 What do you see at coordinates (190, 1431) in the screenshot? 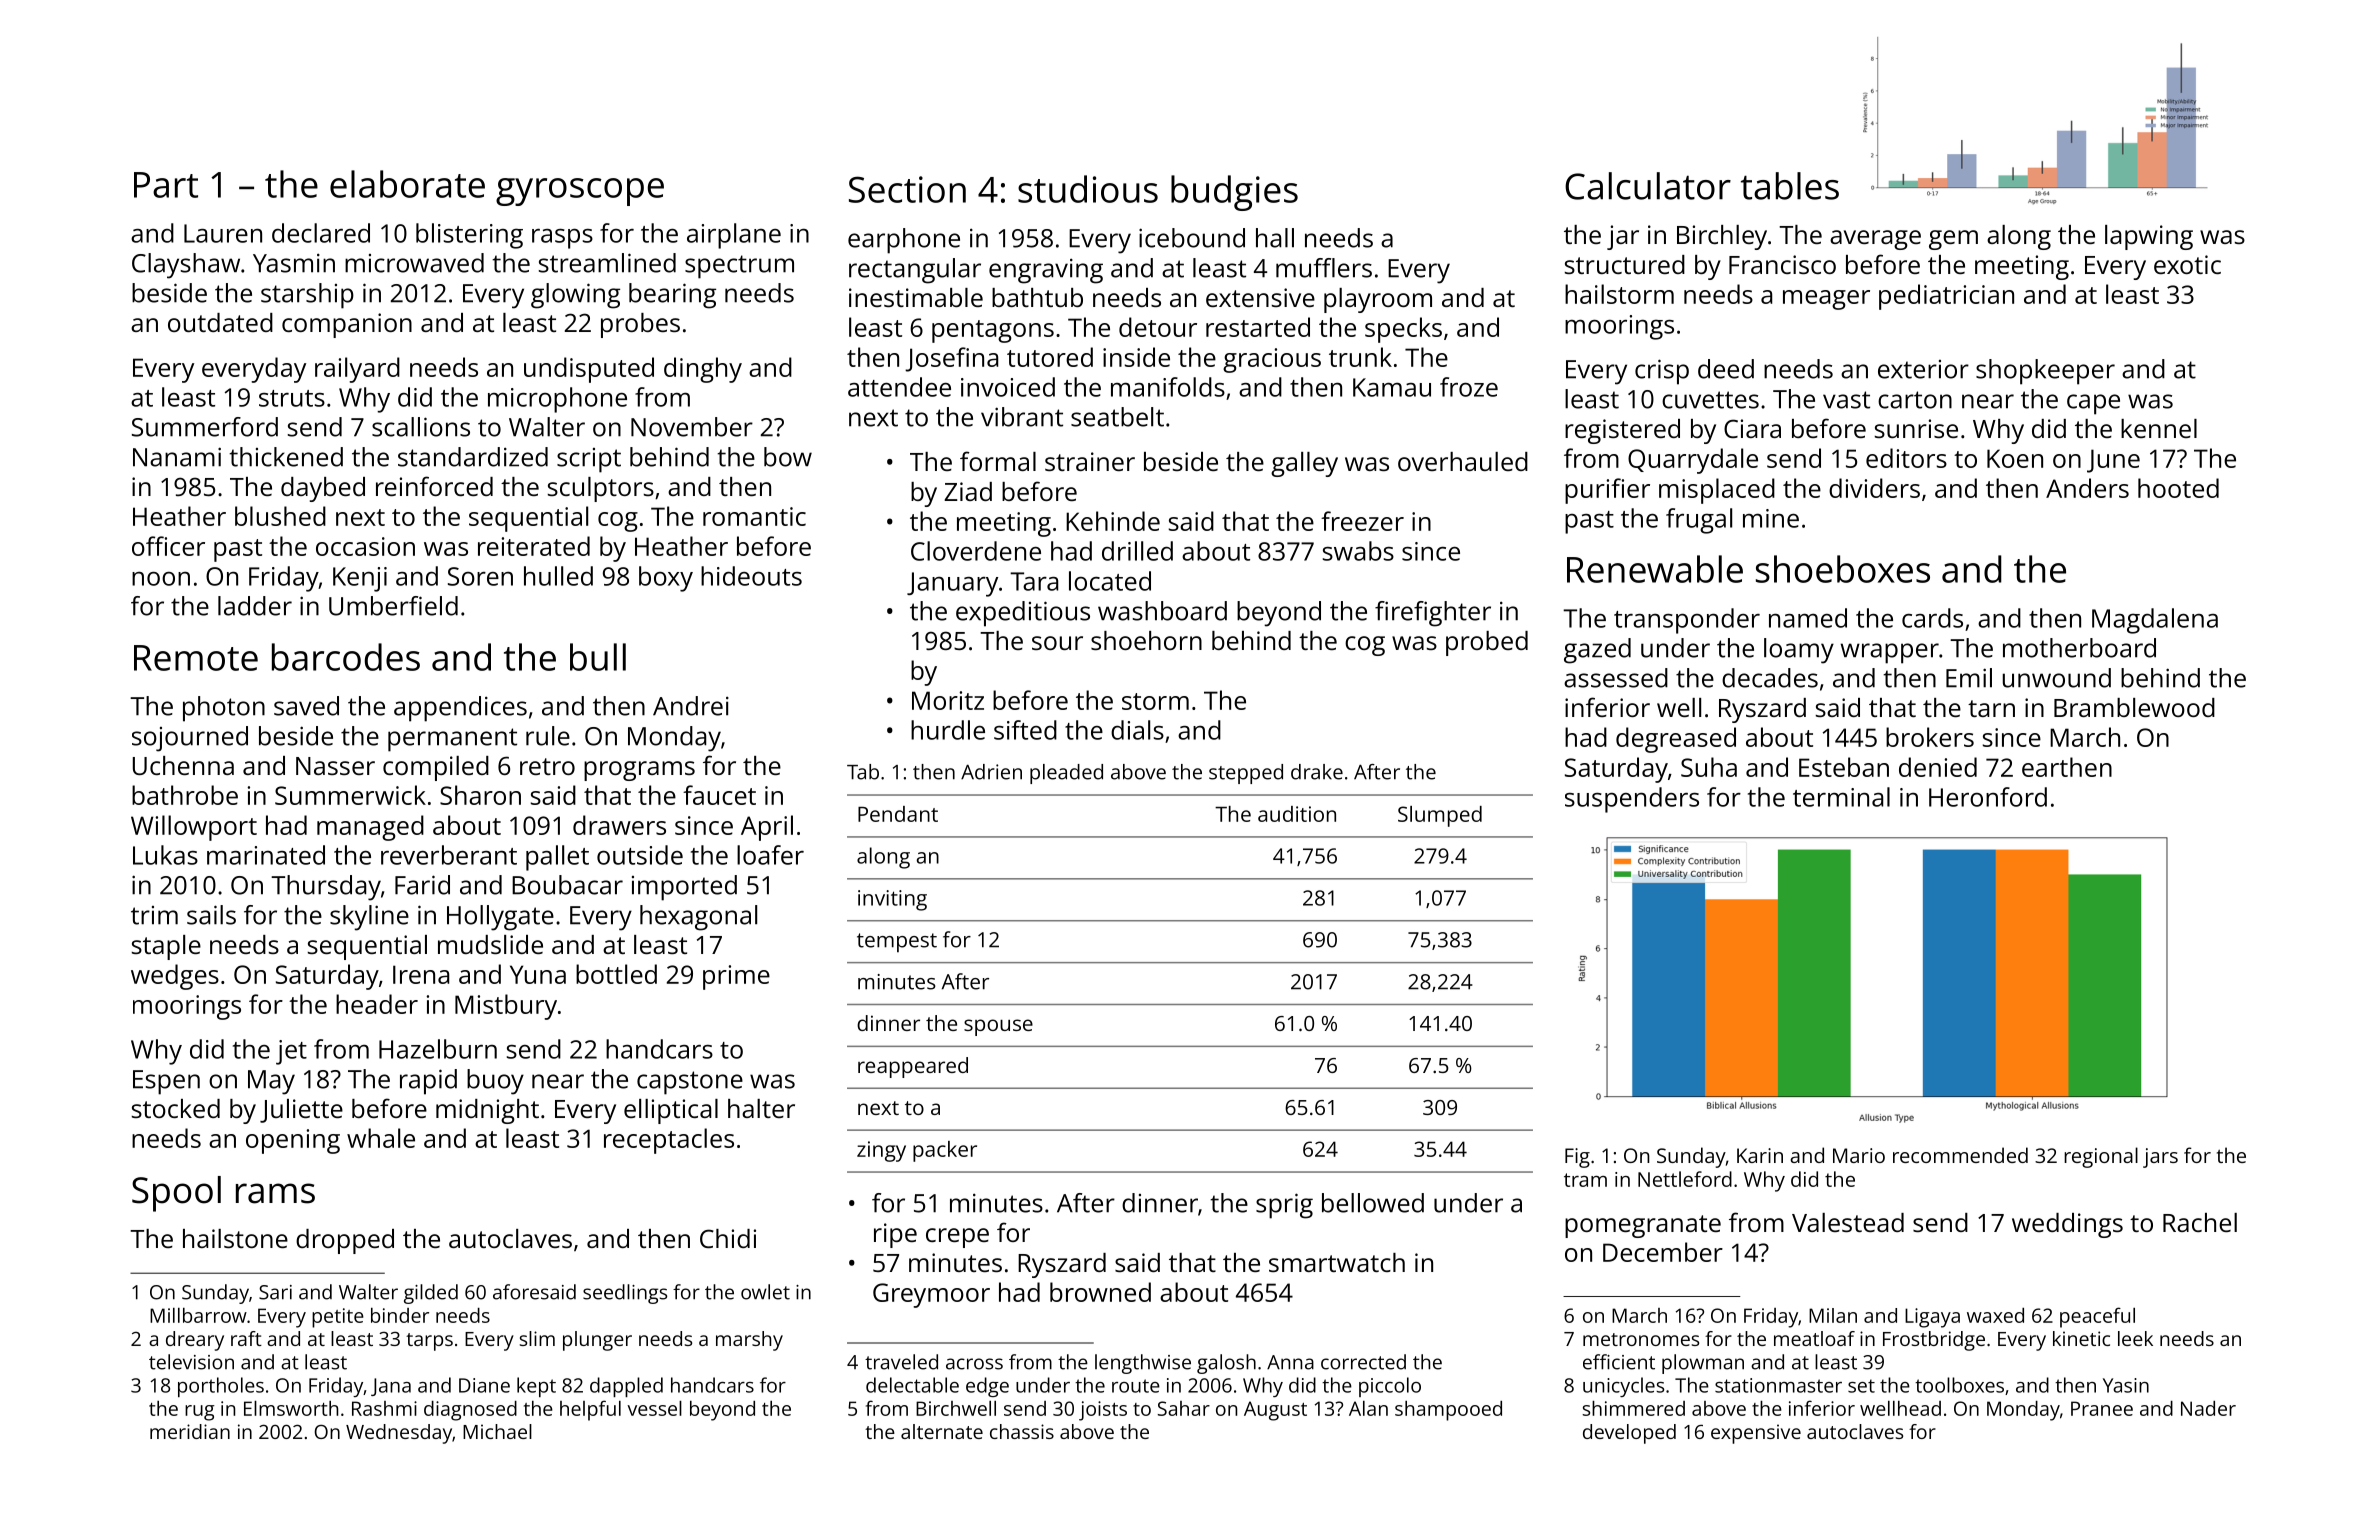
I see `meridian` at bounding box center [190, 1431].
